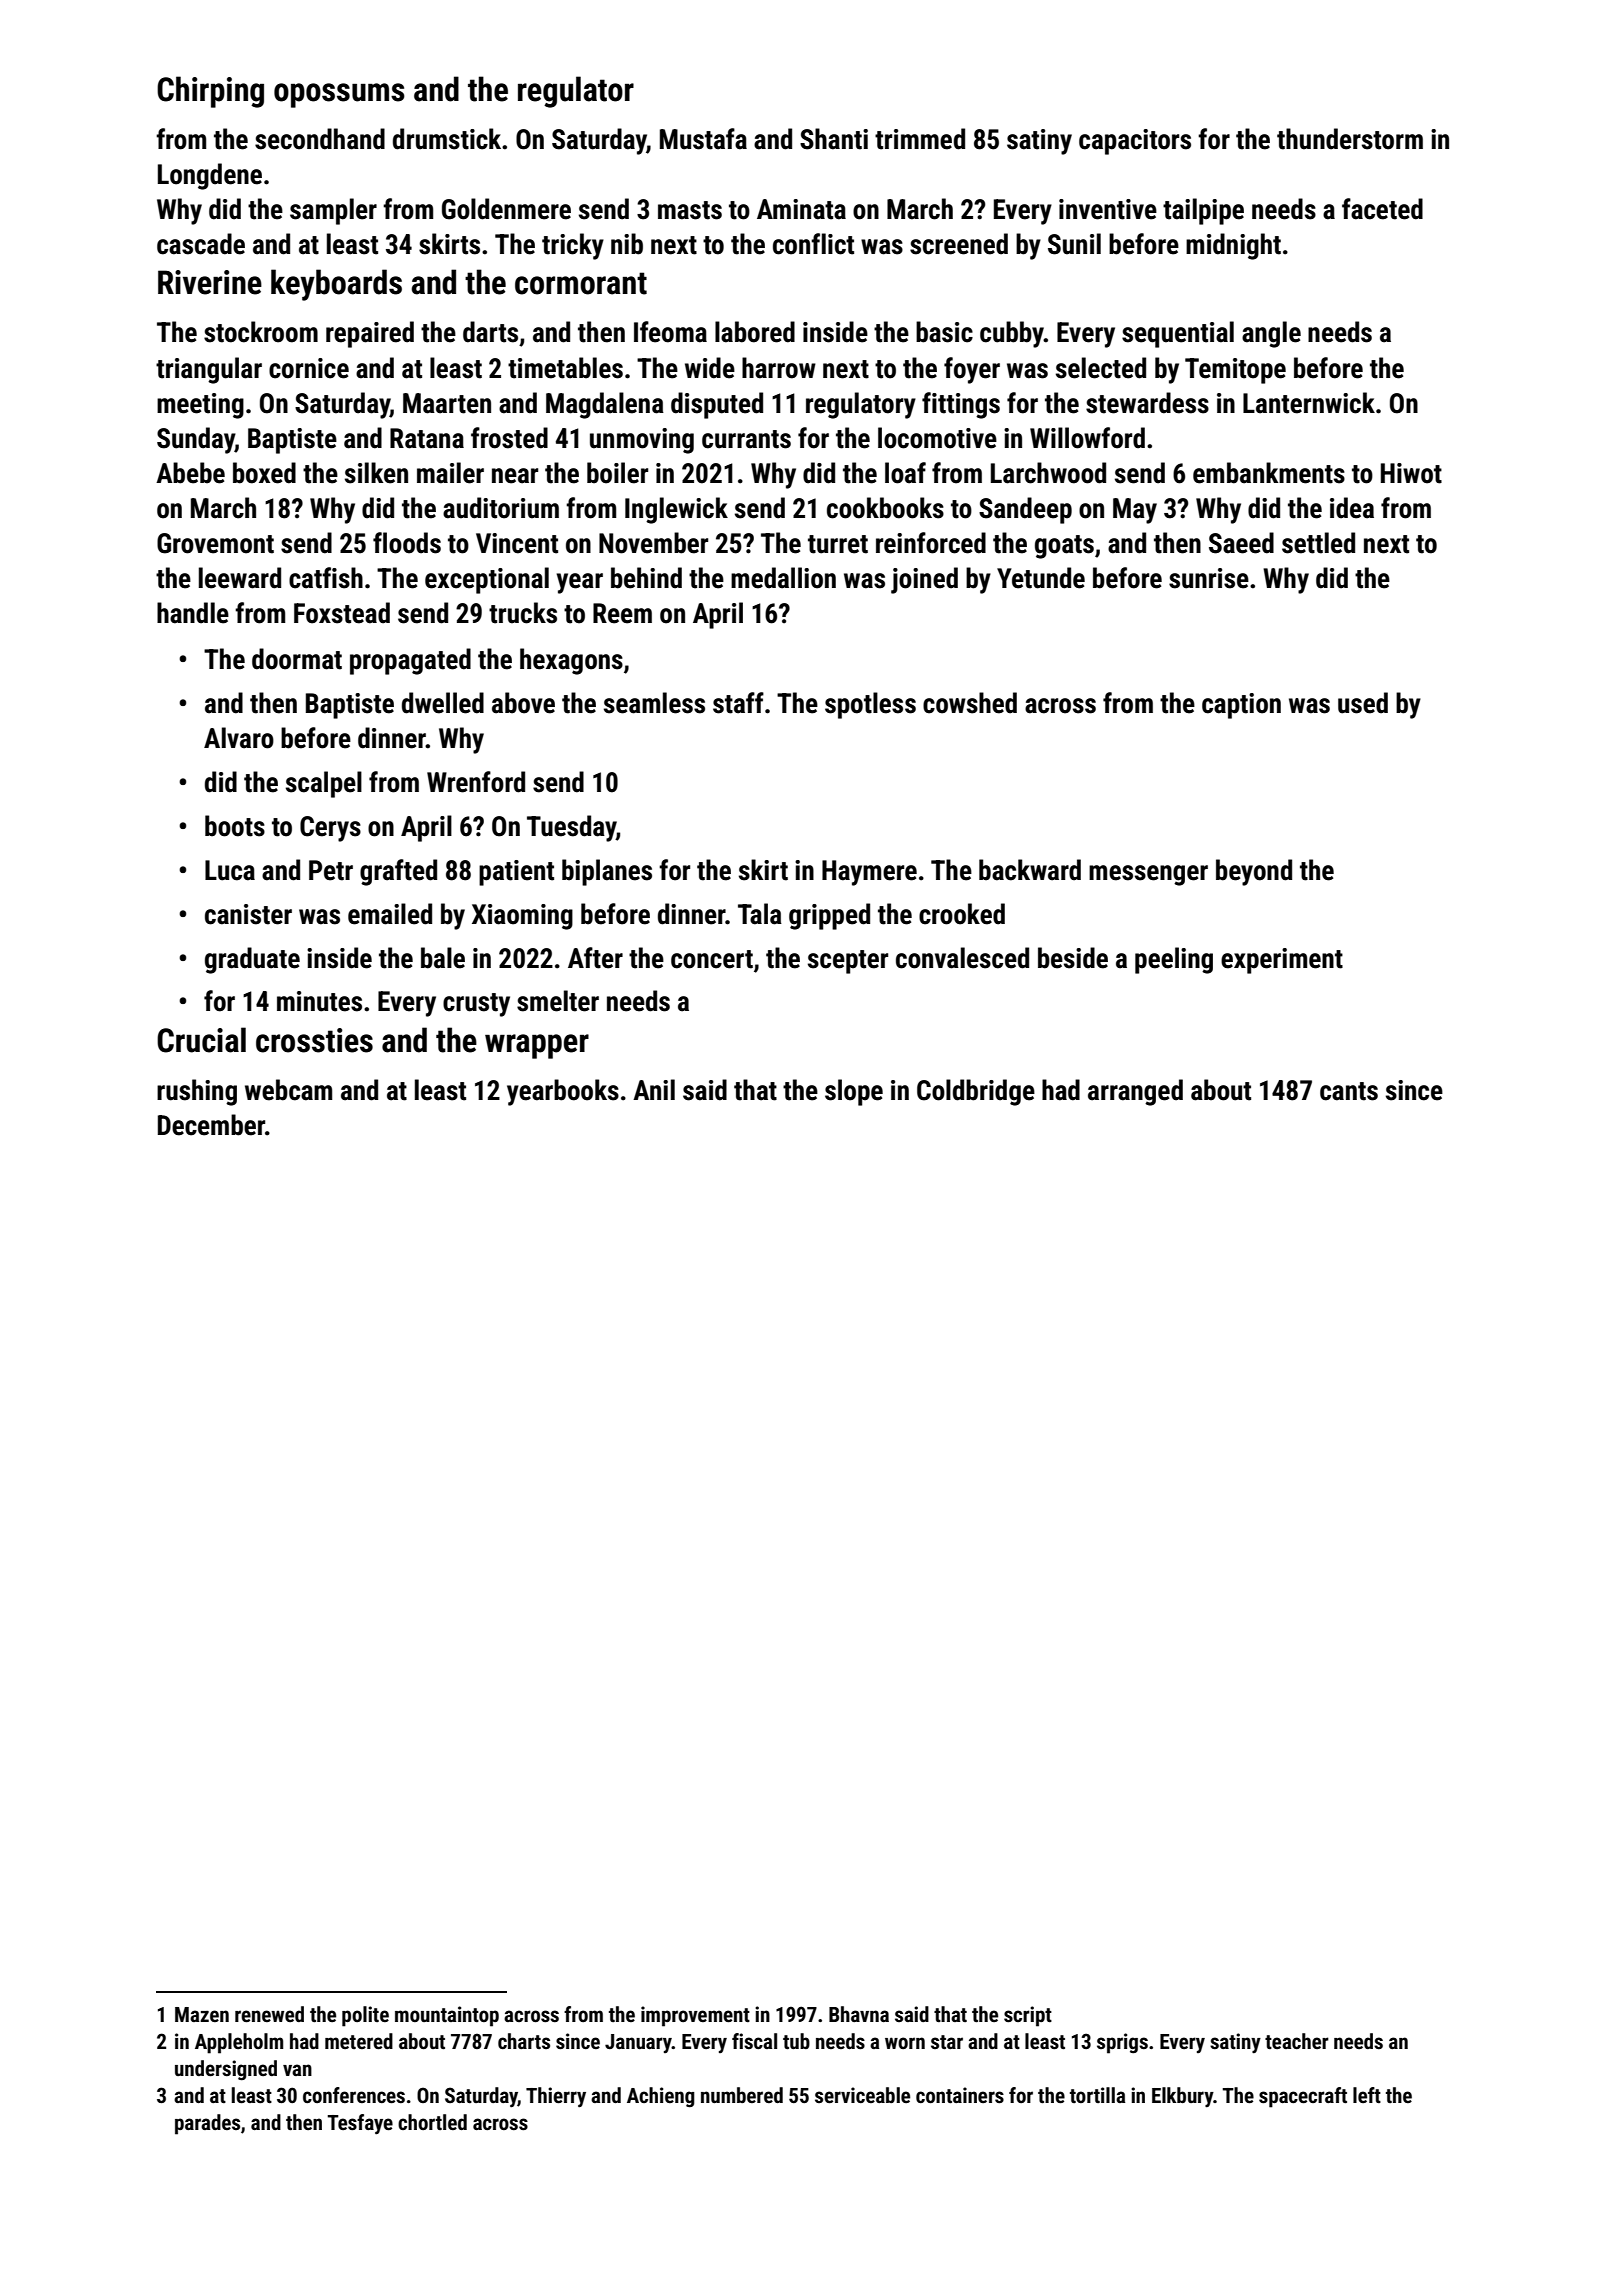  Describe the element at coordinates (1349, 1091) in the document. I see `cants` at that location.
